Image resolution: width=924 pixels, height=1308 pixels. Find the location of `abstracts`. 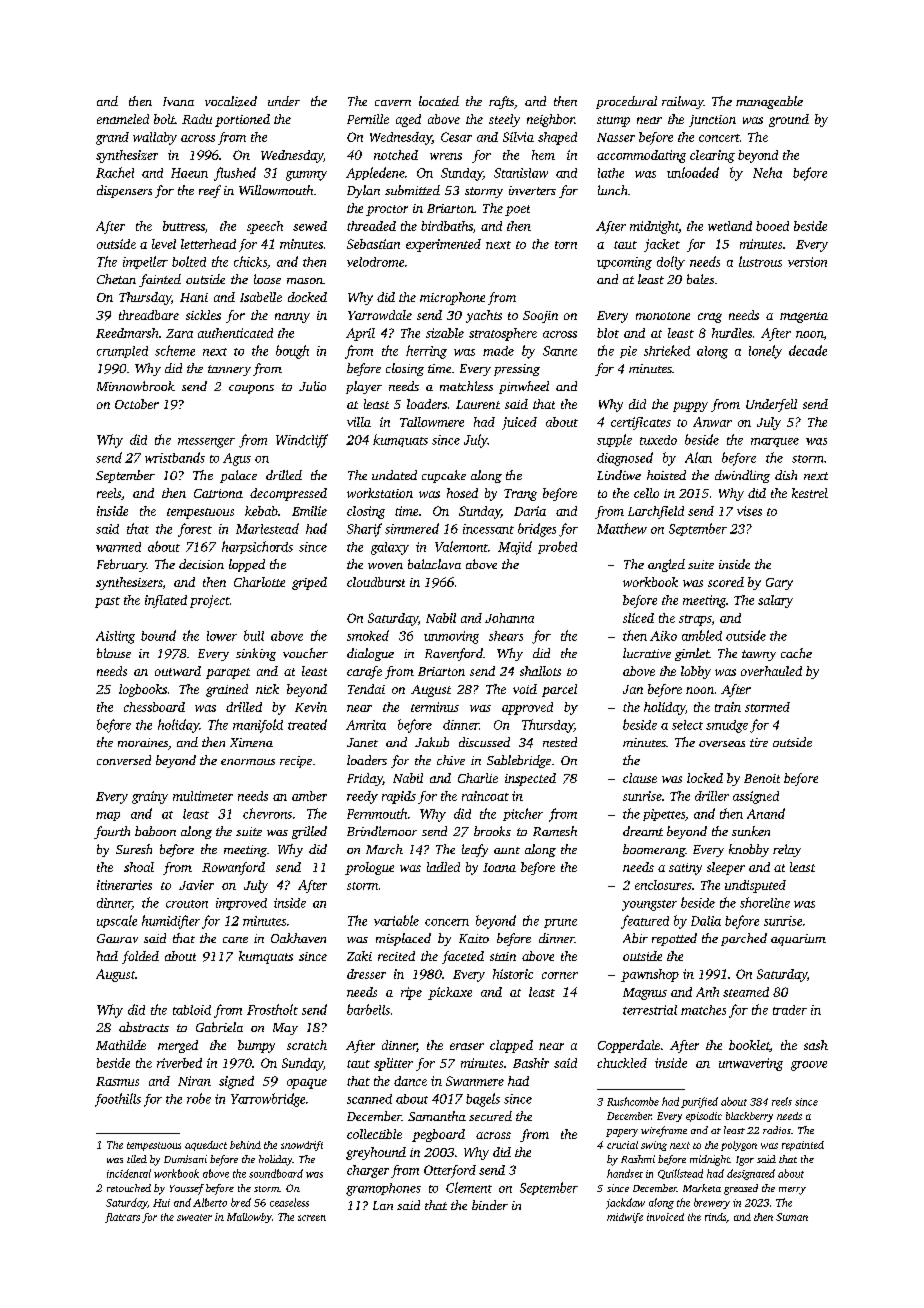

abstracts is located at coordinates (144, 1027).
